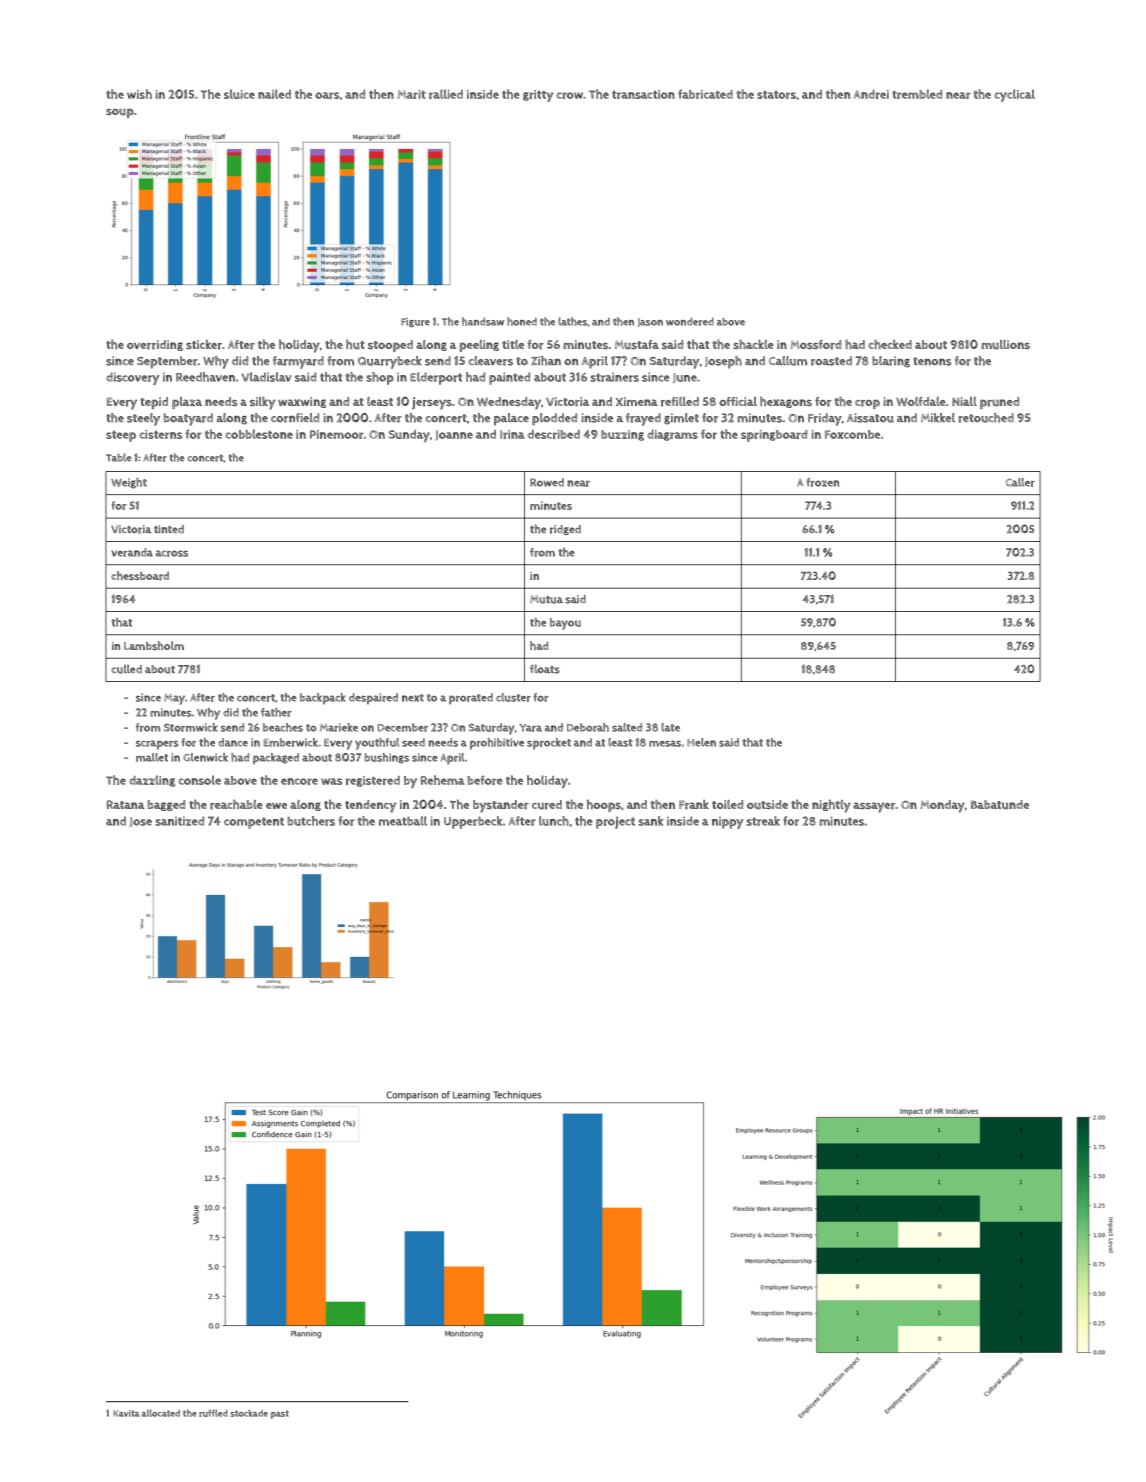 The image size is (1146, 1482). What do you see at coordinates (727, 823) in the page?
I see `nippy` at bounding box center [727, 823].
